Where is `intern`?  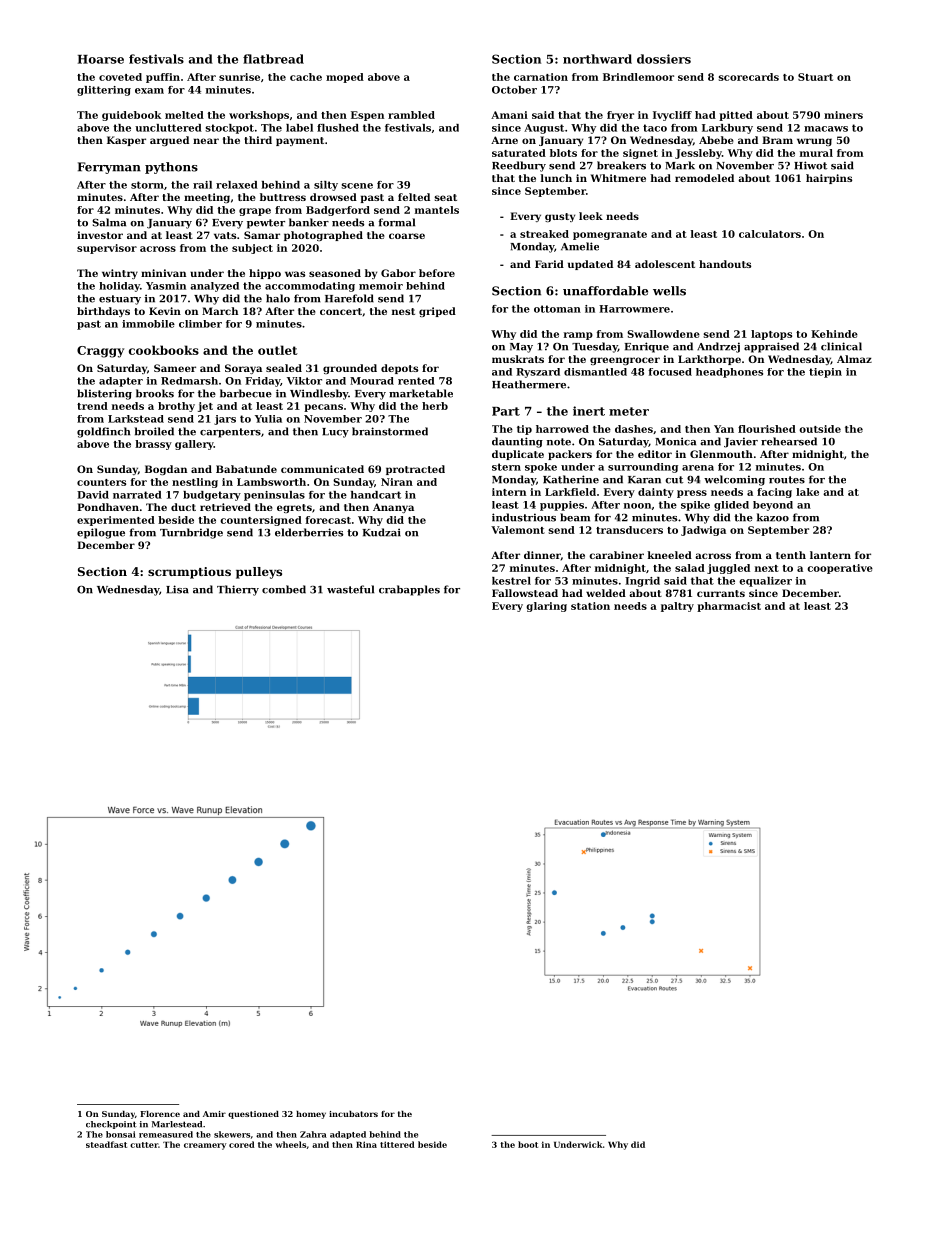 intern is located at coordinates (509, 492).
